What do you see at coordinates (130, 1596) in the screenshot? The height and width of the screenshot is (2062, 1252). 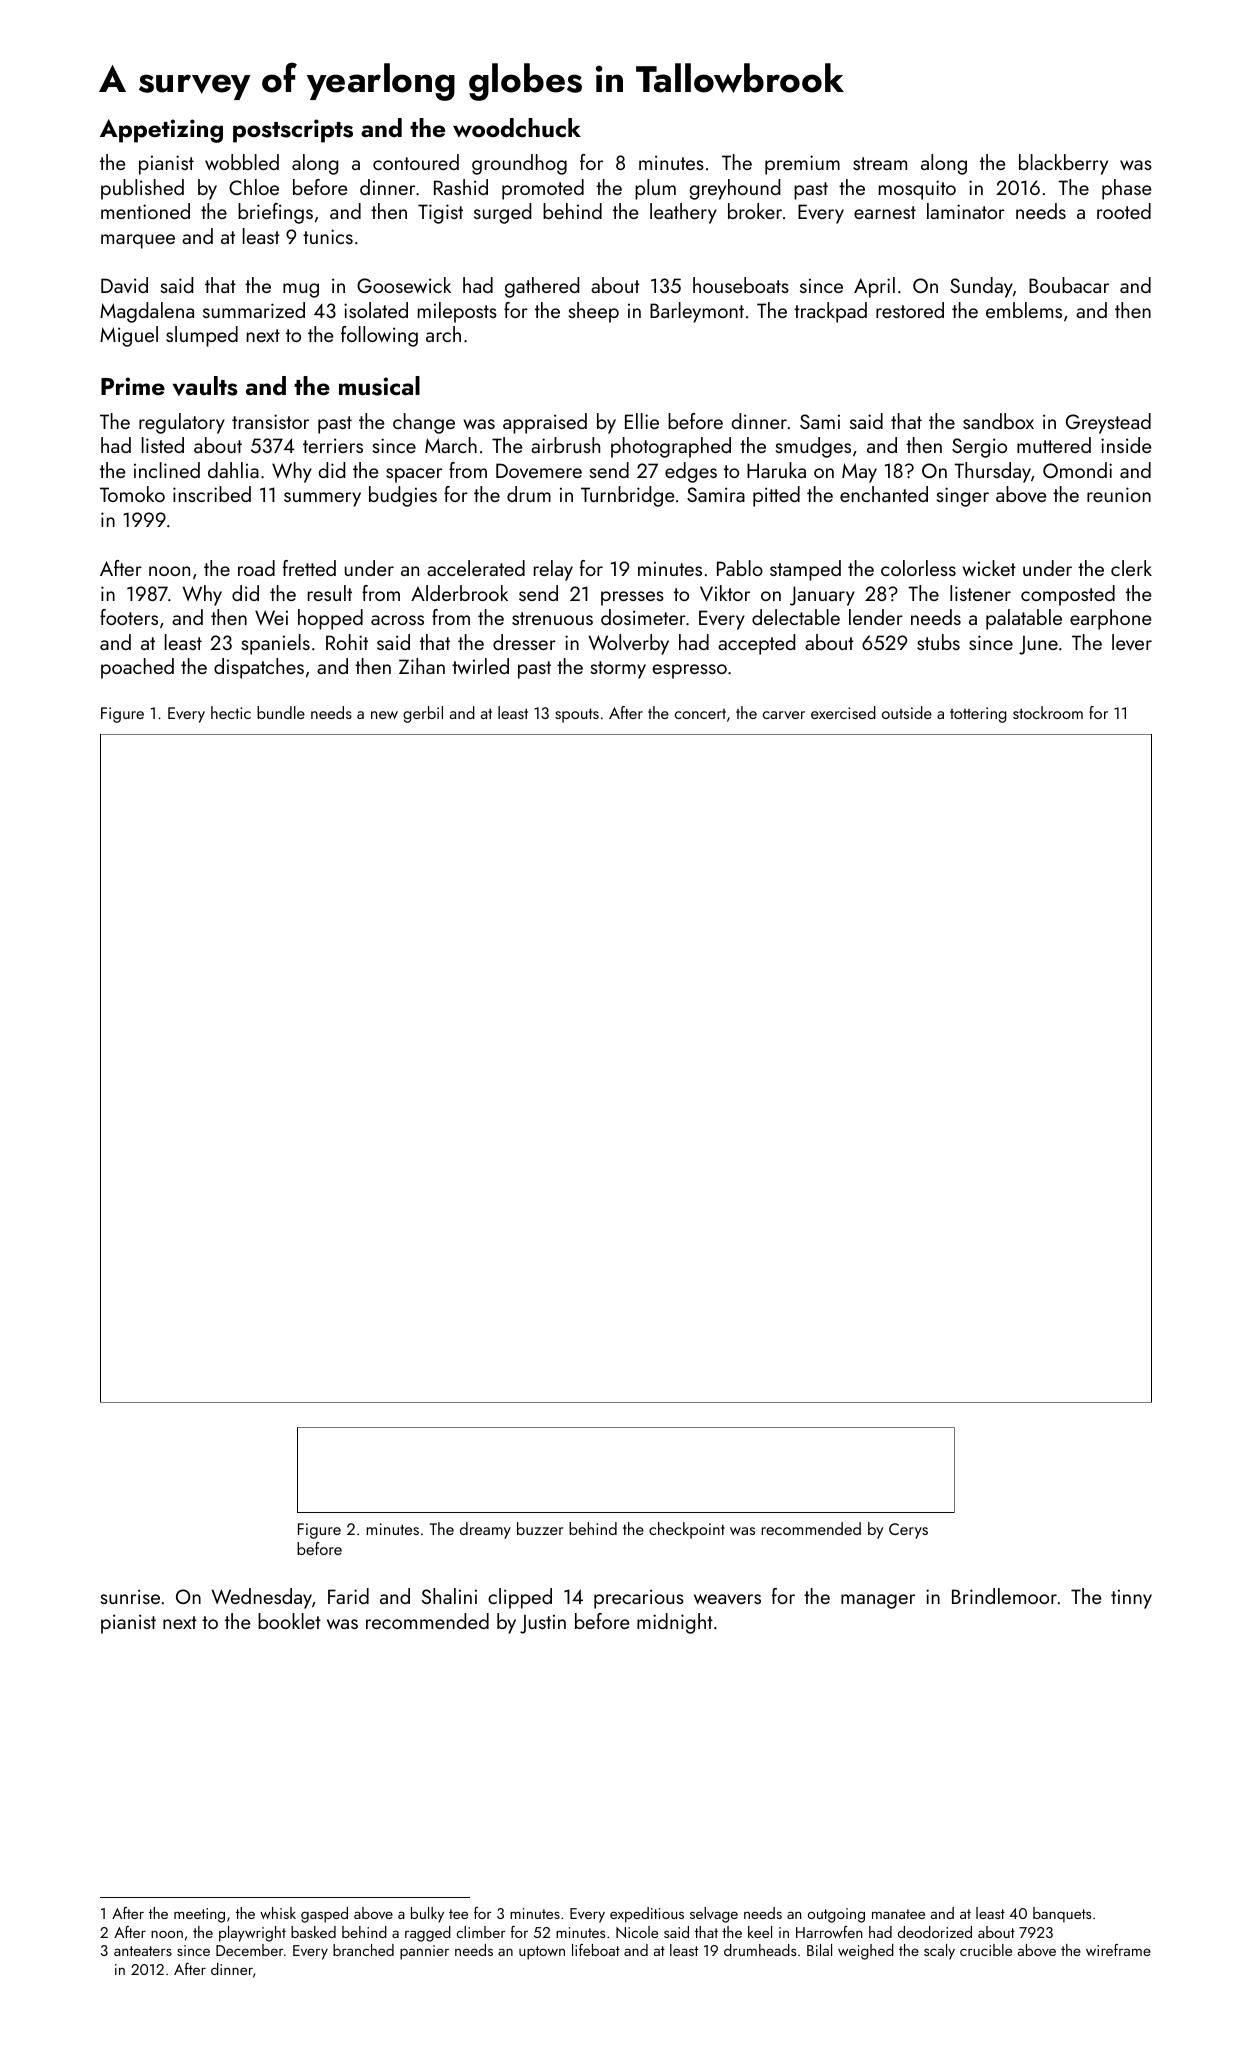 I see `sunrise` at bounding box center [130, 1596].
